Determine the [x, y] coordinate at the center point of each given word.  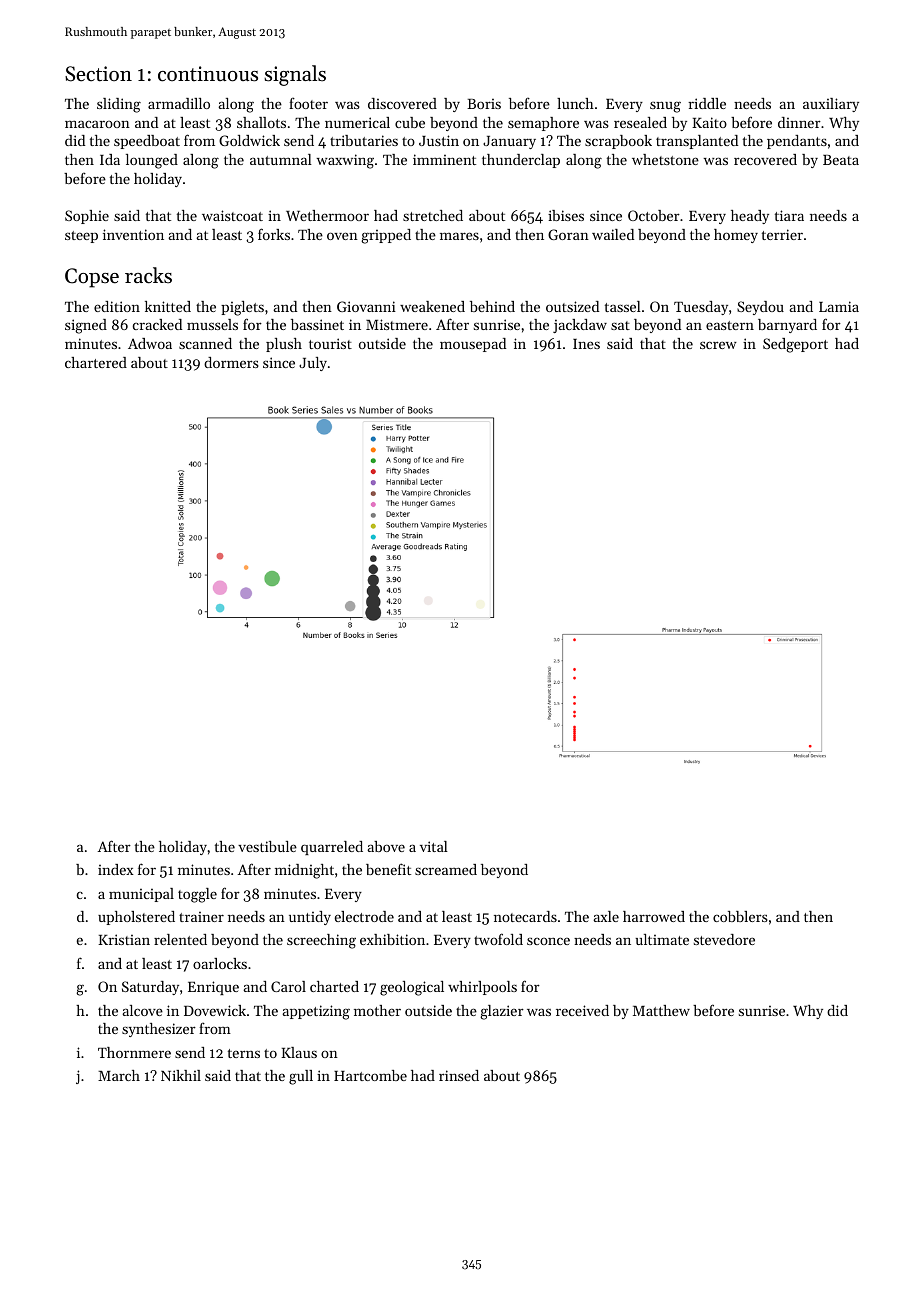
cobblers [740, 916]
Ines [586, 344]
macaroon [97, 124]
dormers [231, 362]
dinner [799, 122]
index [116, 869]
